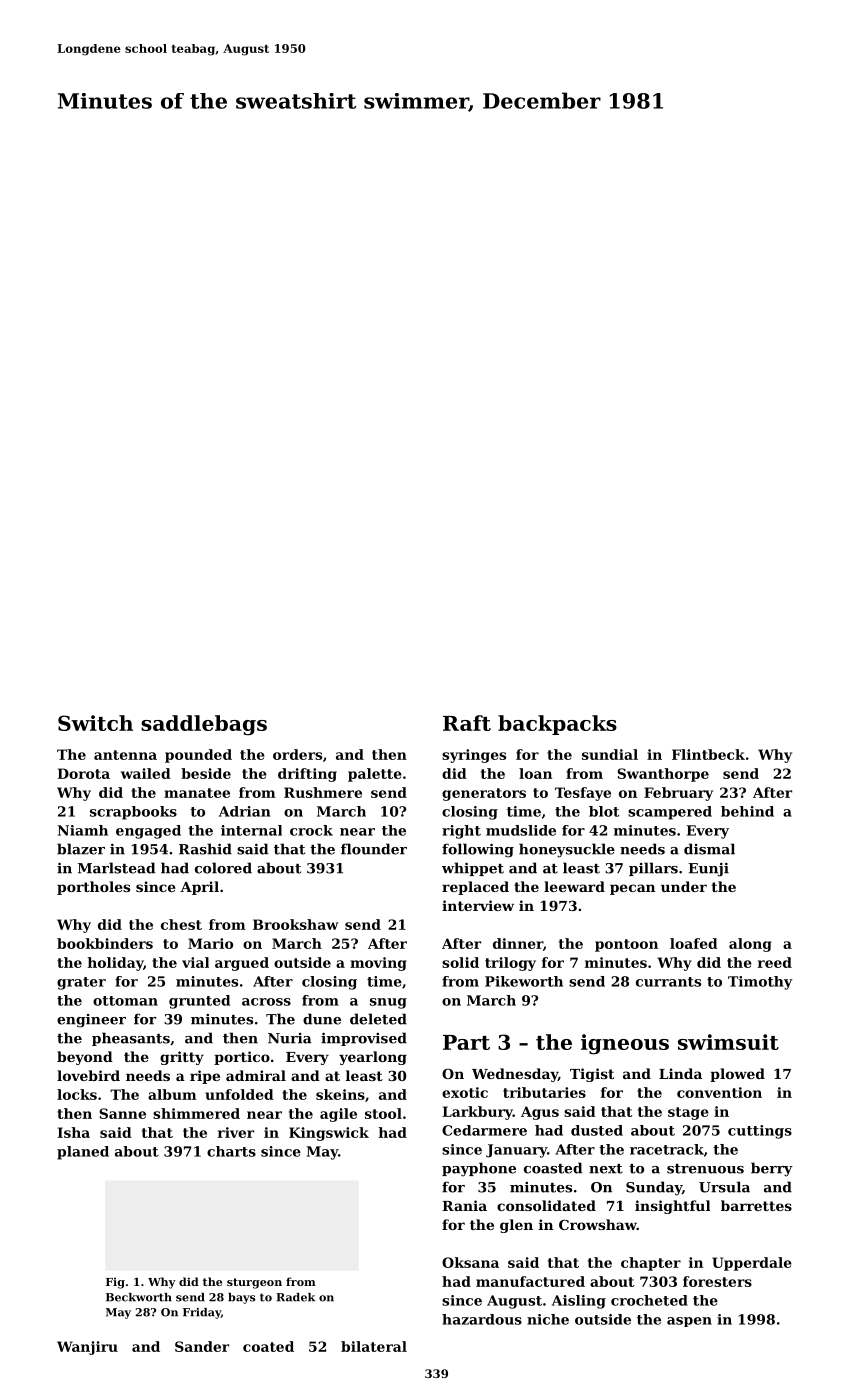 The image size is (849, 1400). I want to click on swimsuit, so click(728, 1042).
